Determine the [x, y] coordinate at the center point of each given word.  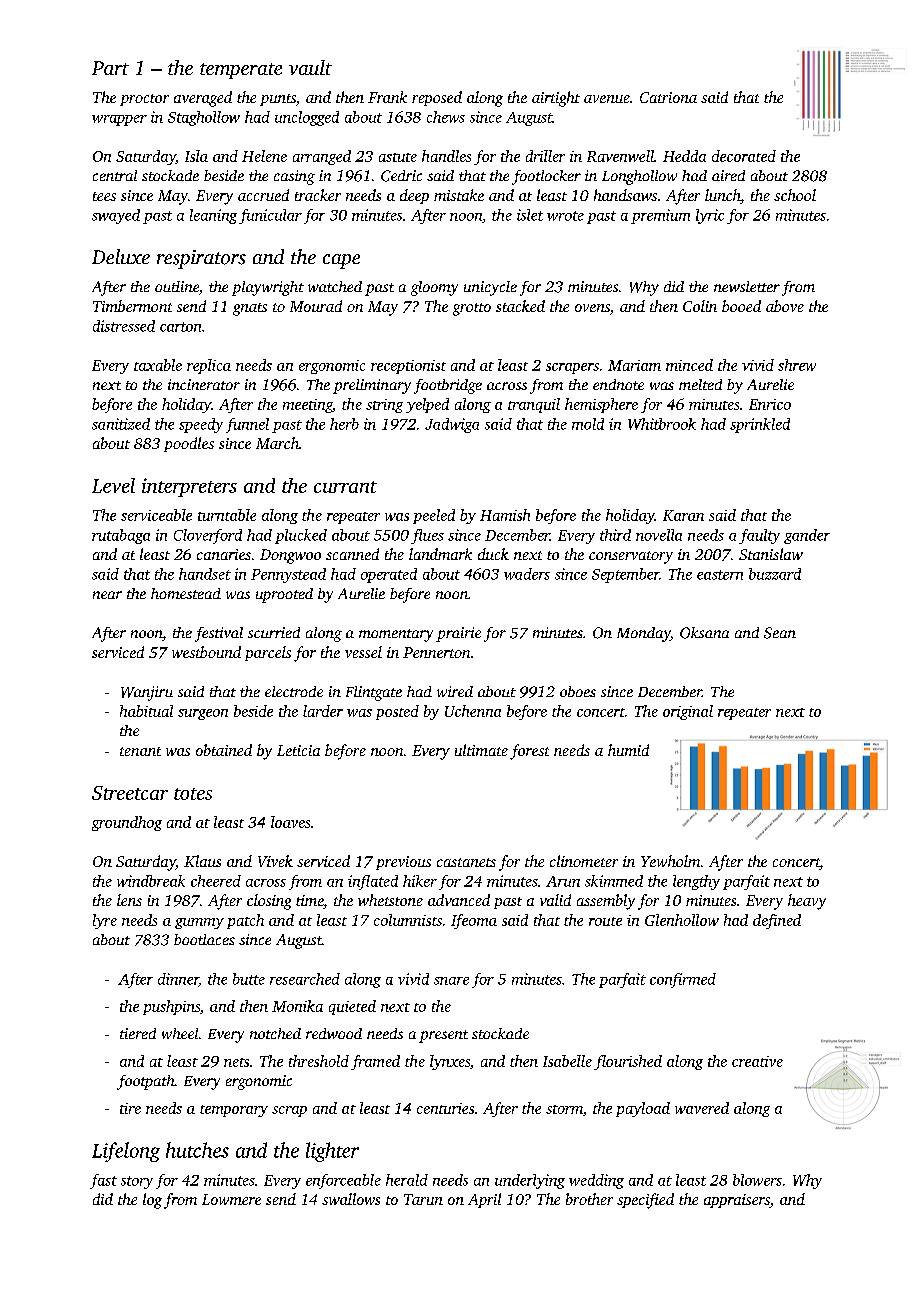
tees [104, 196]
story [137, 1182]
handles [446, 156]
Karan [683, 515]
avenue [607, 99]
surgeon [203, 714]
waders [527, 574]
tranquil [534, 405]
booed [741, 306]
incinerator [204, 384]
